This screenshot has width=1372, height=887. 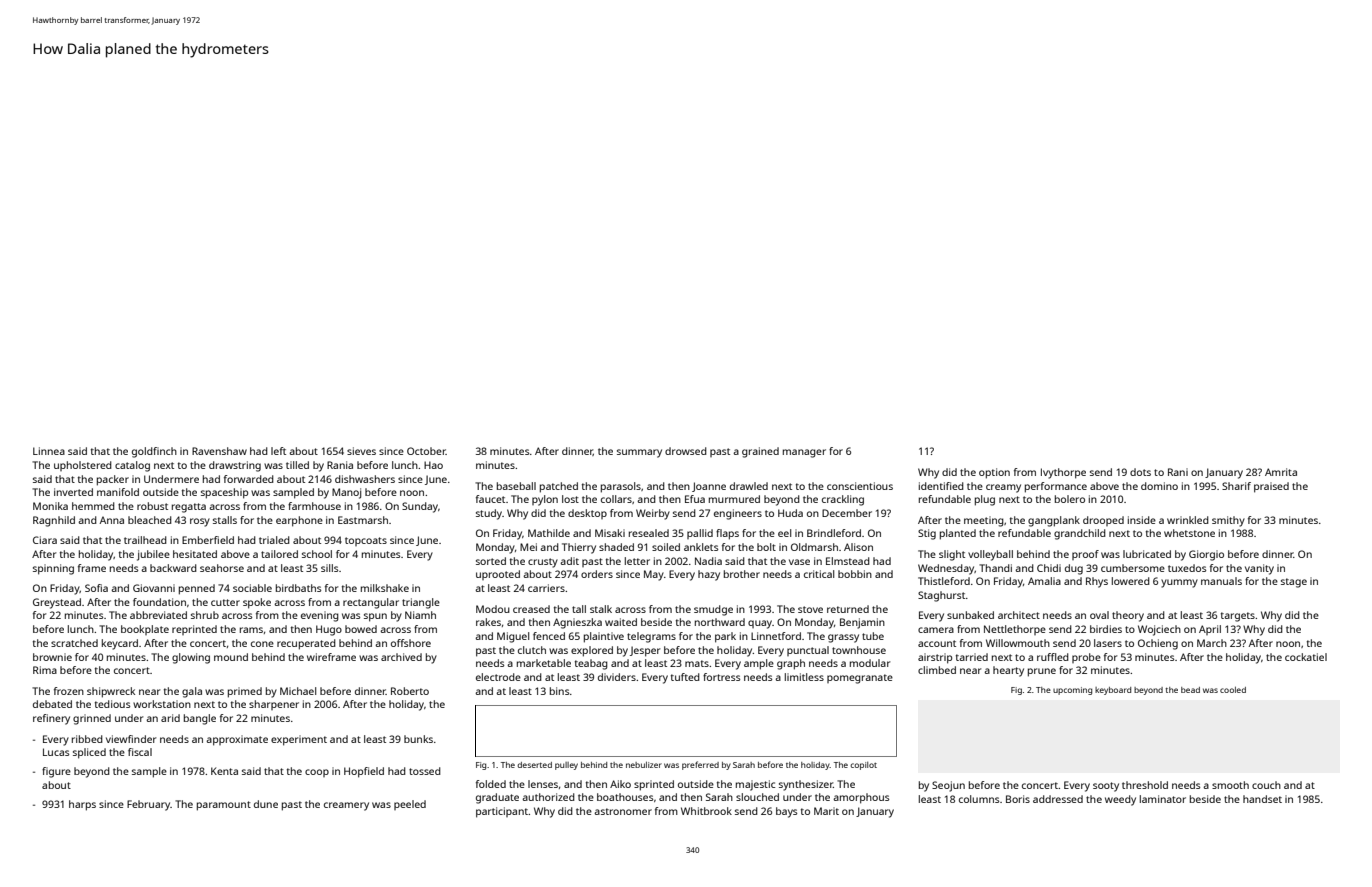 What do you see at coordinates (53, 569) in the screenshot?
I see `spinning` at bounding box center [53, 569].
